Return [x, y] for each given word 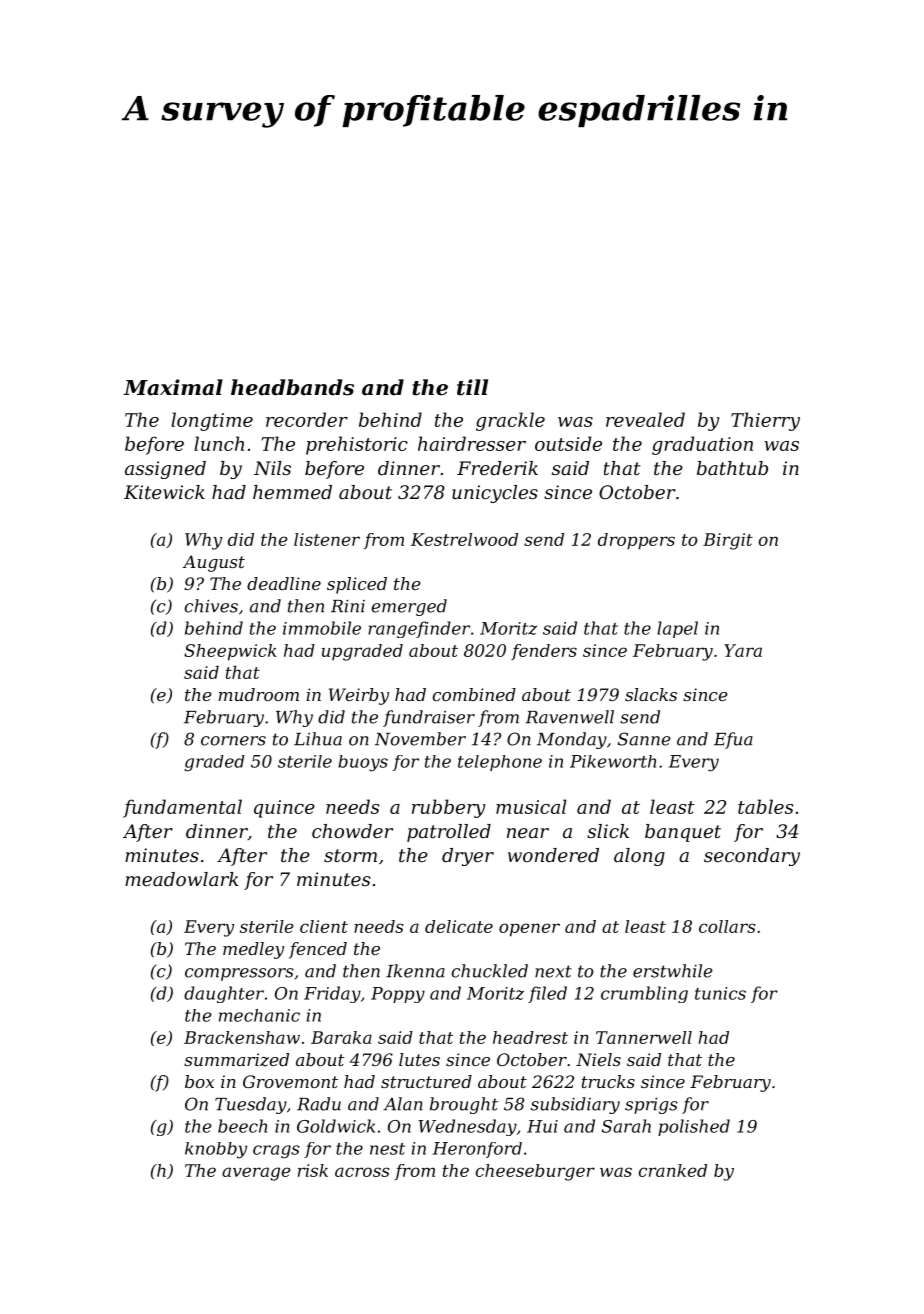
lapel [677, 629]
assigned [165, 470]
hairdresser [472, 443]
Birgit [728, 541]
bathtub [732, 468]
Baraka [341, 1037]
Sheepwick [230, 652]
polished [694, 1127]
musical [531, 806]
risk [313, 1170]
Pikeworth [613, 761]
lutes [419, 1059]
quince [284, 809]
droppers [636, 541]
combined [474, 694]
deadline [284, 583]
